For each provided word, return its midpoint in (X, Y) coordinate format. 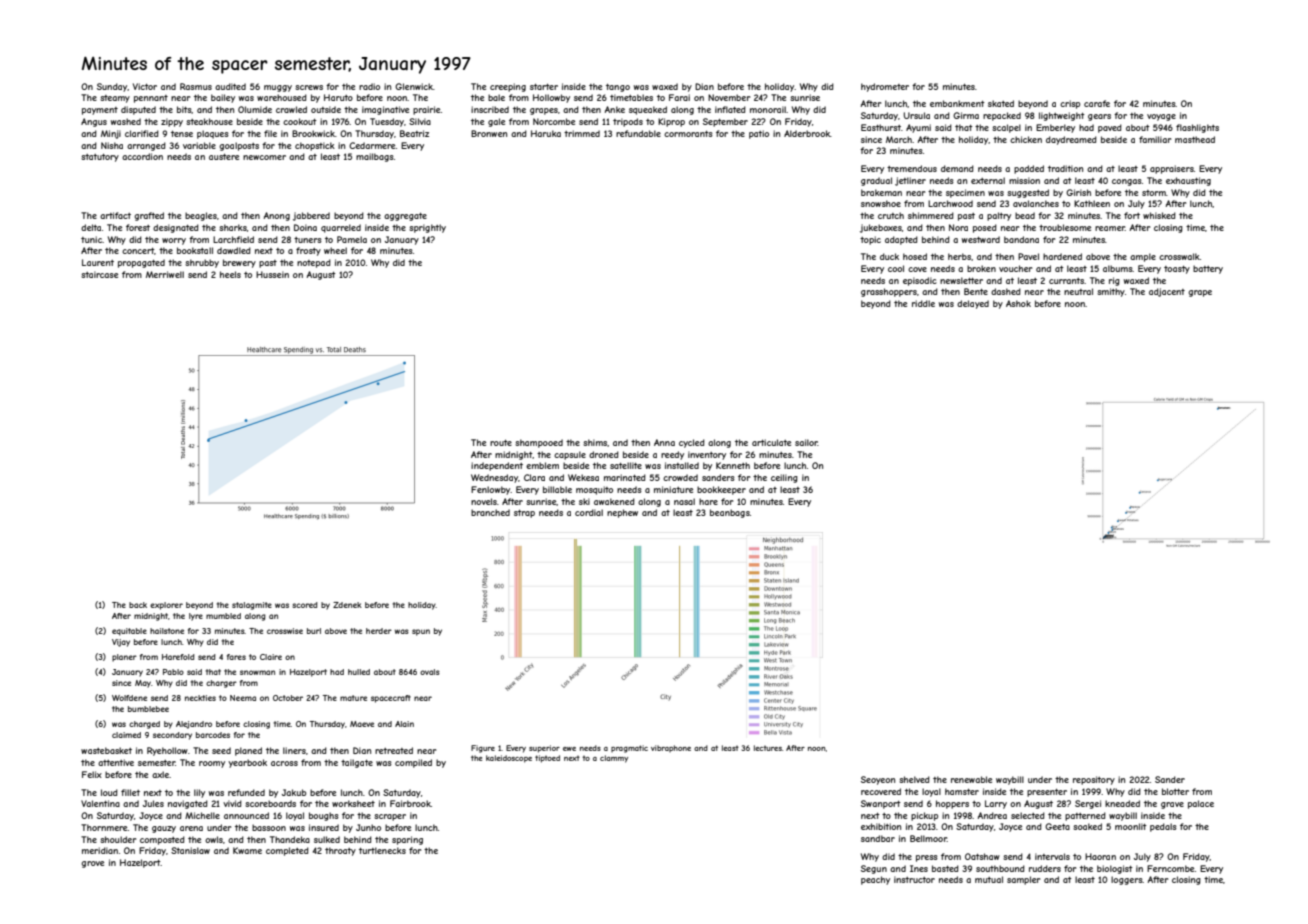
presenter (1047, 792)
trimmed (582, 133)
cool (896, 268)
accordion (142, 156)
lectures (768, 748)
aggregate (405, 216)
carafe (1097, 103)
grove (92, 864)
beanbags (730, 513)
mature (353, 698)
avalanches (1036, 203)
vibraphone (671, 748)
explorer (166, 606)
